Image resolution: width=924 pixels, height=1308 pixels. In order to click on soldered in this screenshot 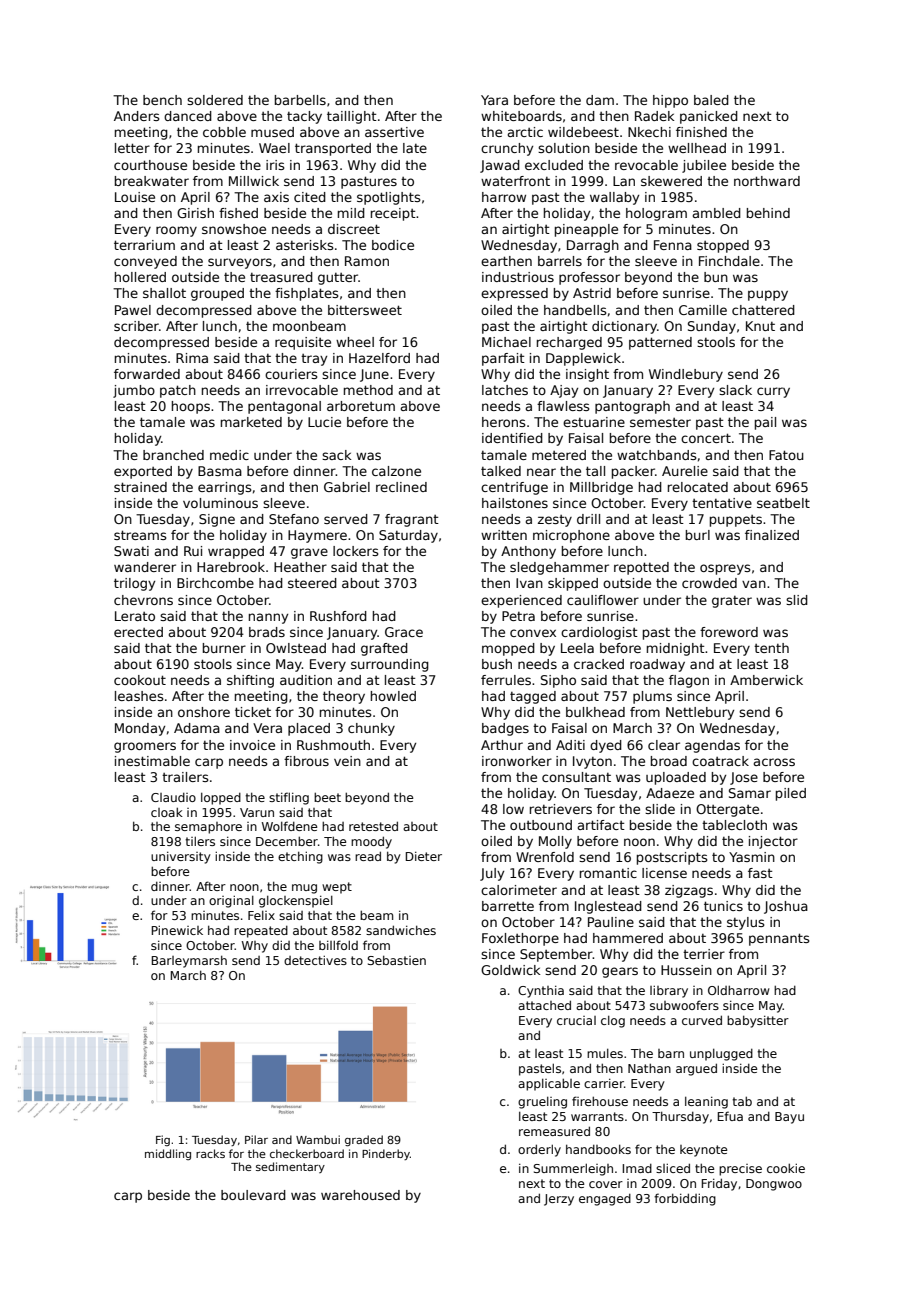, I will do `click(215, 100)`.
